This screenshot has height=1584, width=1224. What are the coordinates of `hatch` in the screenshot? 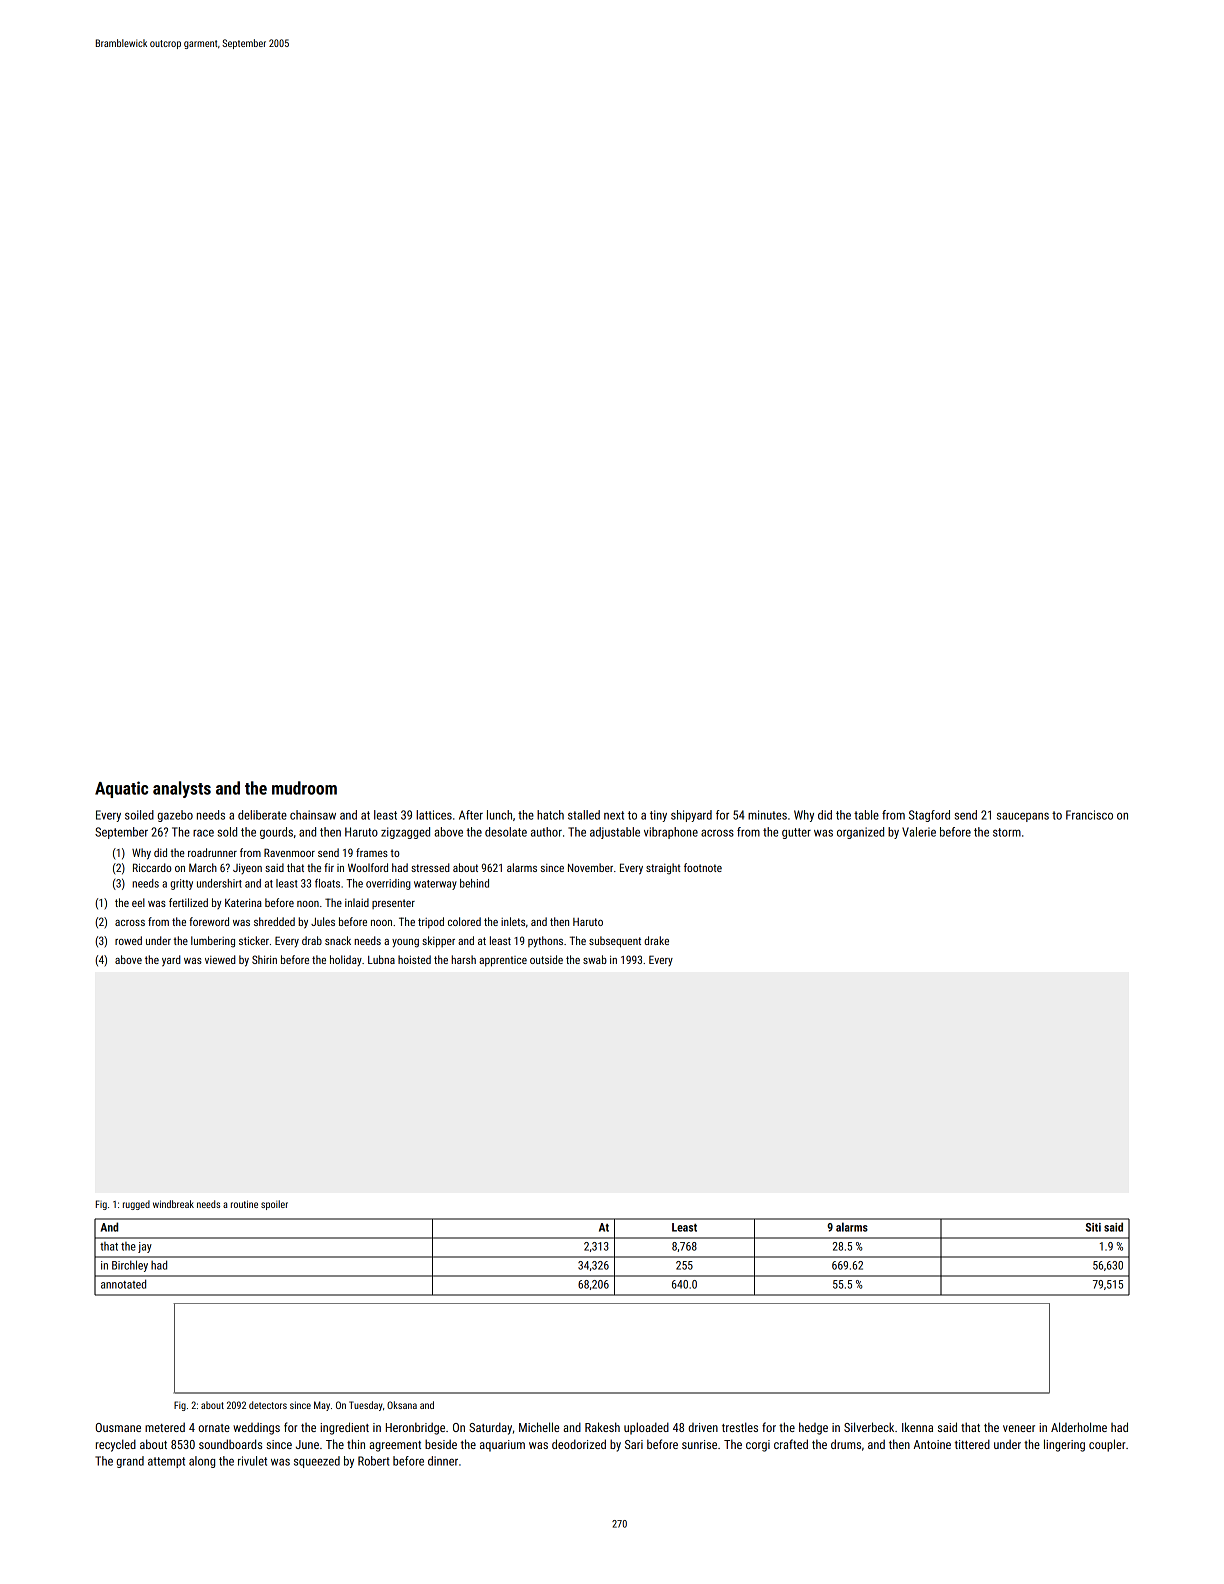 It's located at (550, 815).
